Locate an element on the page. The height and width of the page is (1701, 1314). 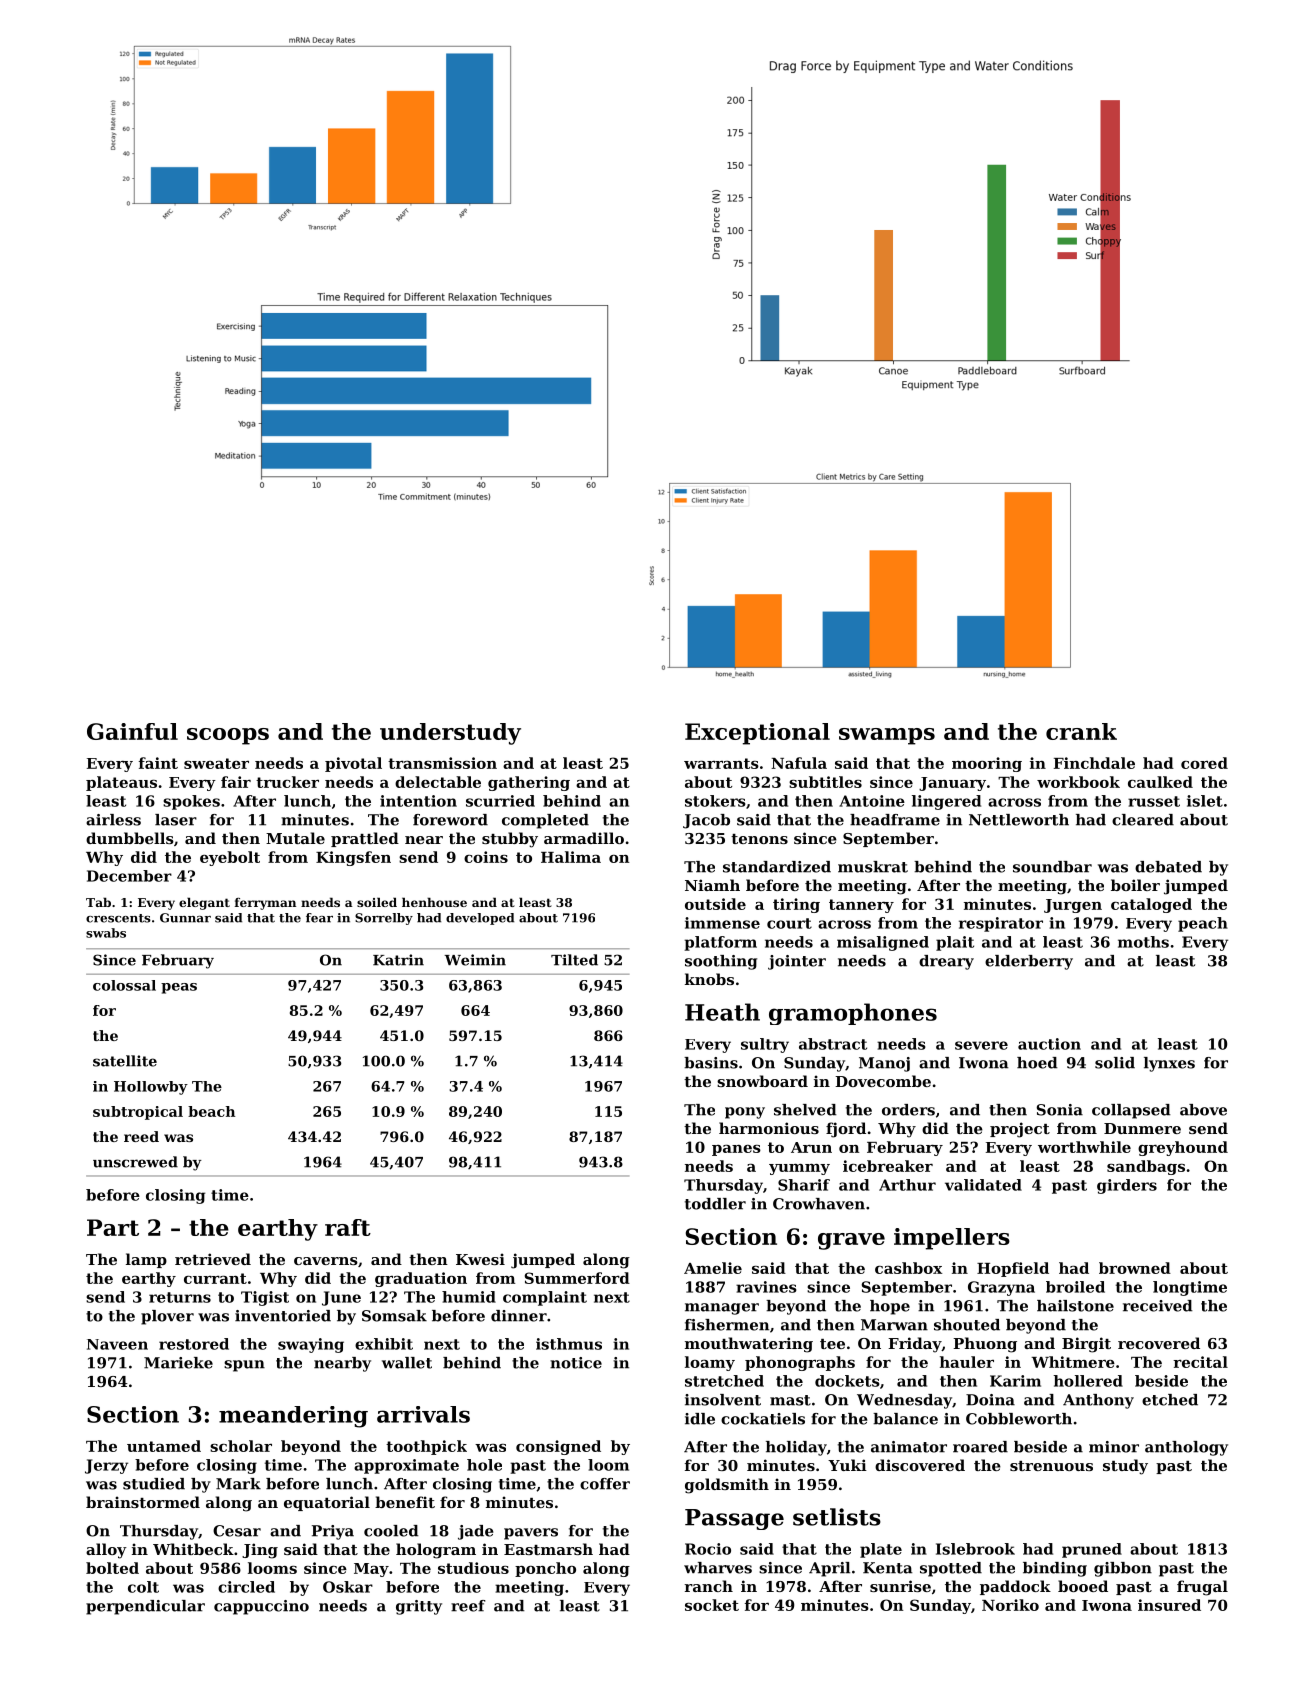
Tilted is located at coordinates (574, 960).
